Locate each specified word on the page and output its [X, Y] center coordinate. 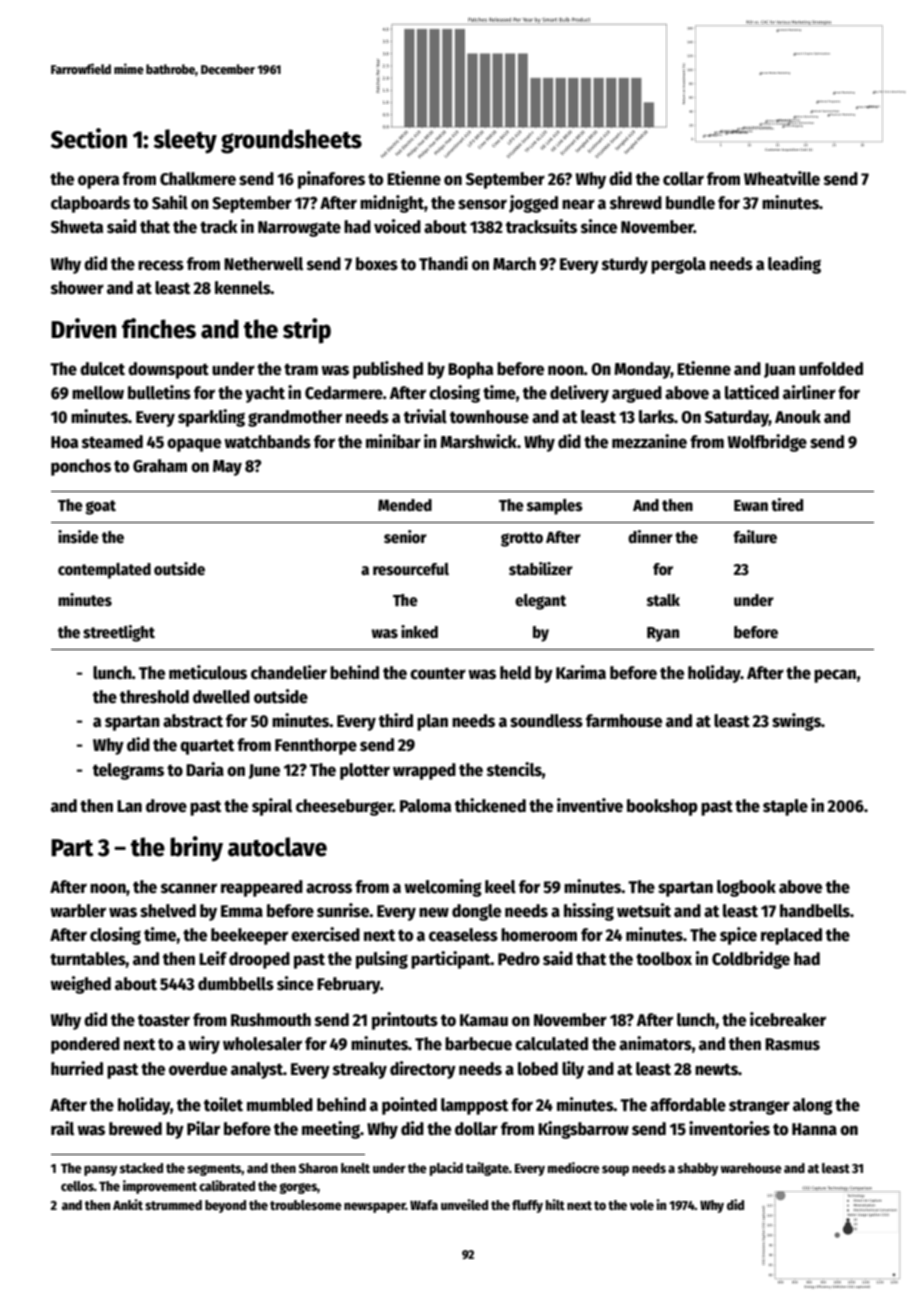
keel [500, 887]
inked [419, 631]
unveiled [464, 1204]
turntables [88, 959]
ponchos [81, 467]
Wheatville [782, 178]
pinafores [331, 180]
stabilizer [541, 569]
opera [98, 182]
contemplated [104, 571]
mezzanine [649, 441]
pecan [835, 676]
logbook [746, 888]
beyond [225, 1206]
